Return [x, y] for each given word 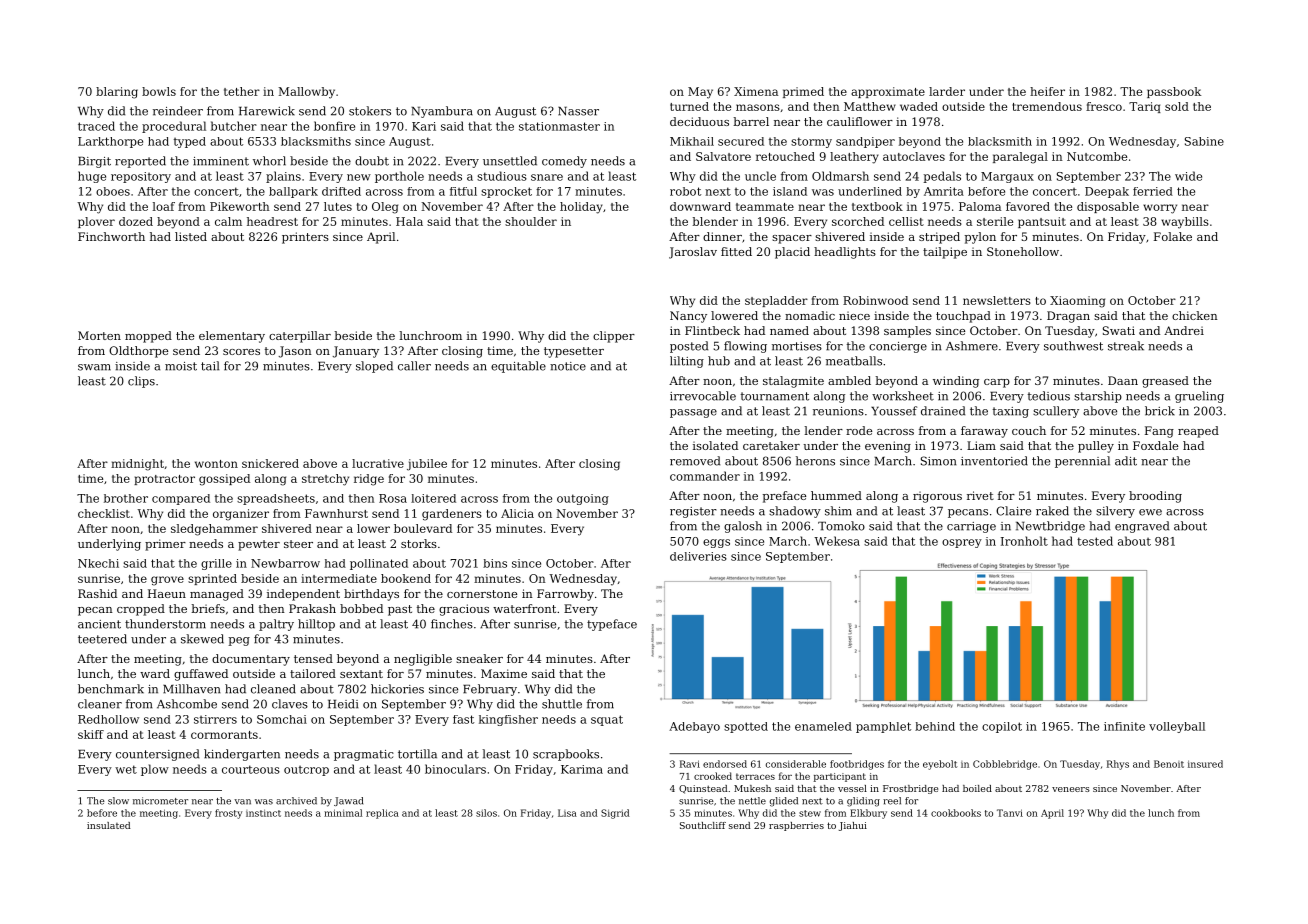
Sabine [1204, 141]
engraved [1142, 527]
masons [758, 107]
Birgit [94, 162]
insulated [109, 825]
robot [685, 191]
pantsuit [1042, 222]
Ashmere [972, 346]
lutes [338, 206]
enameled [823, 726]
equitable [518, 367]
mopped [148, 337]
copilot [1002, 727]
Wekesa [837, 541]
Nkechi [98, 563]
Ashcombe [187, 704]
